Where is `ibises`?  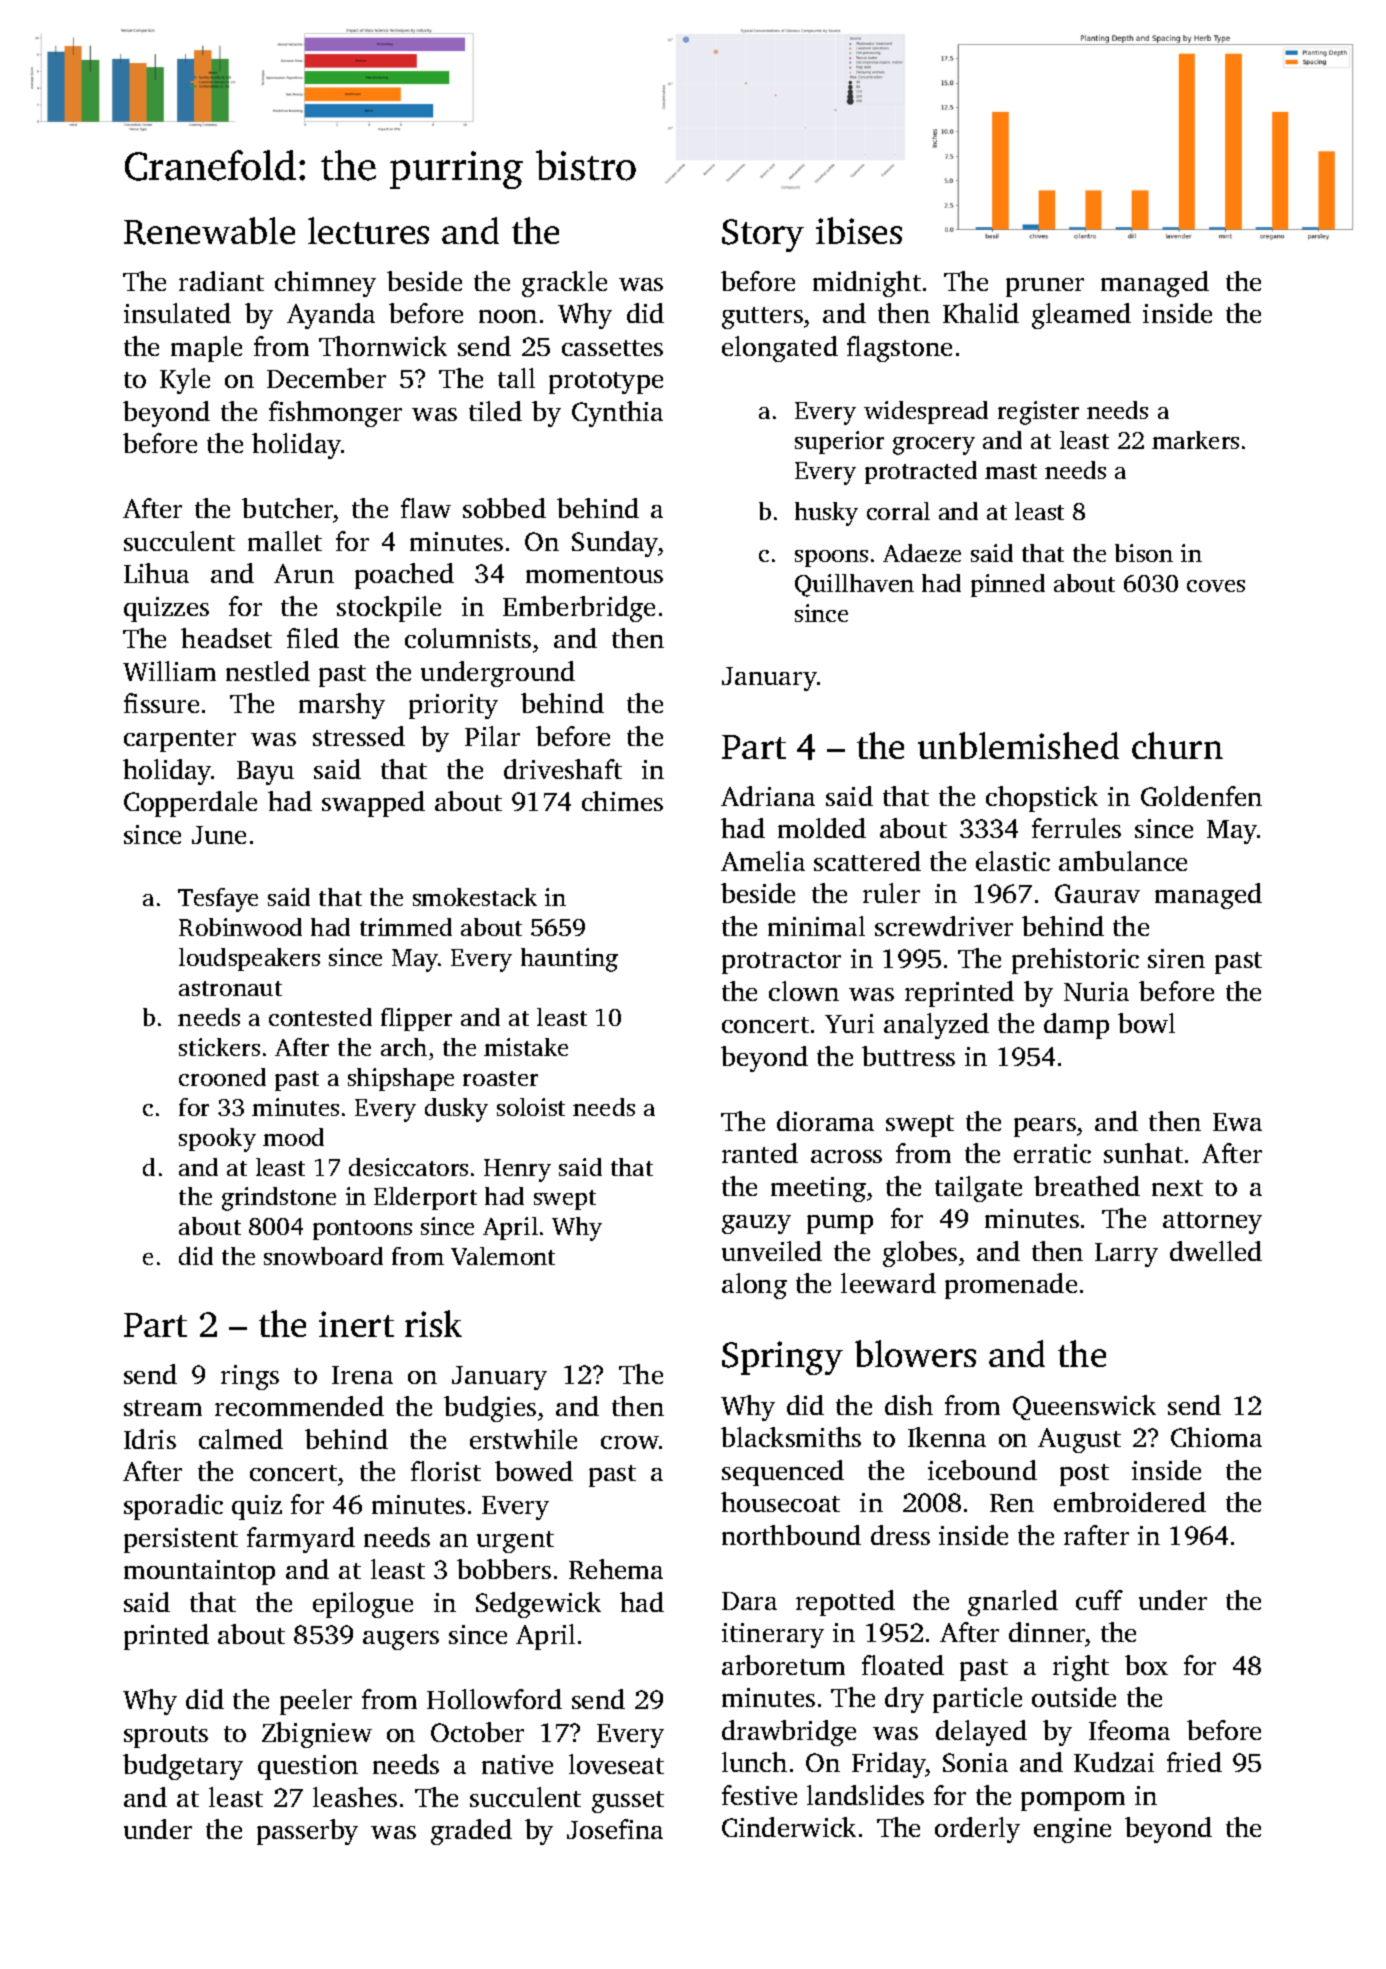 ibises is located at coordinates (859, 230).
